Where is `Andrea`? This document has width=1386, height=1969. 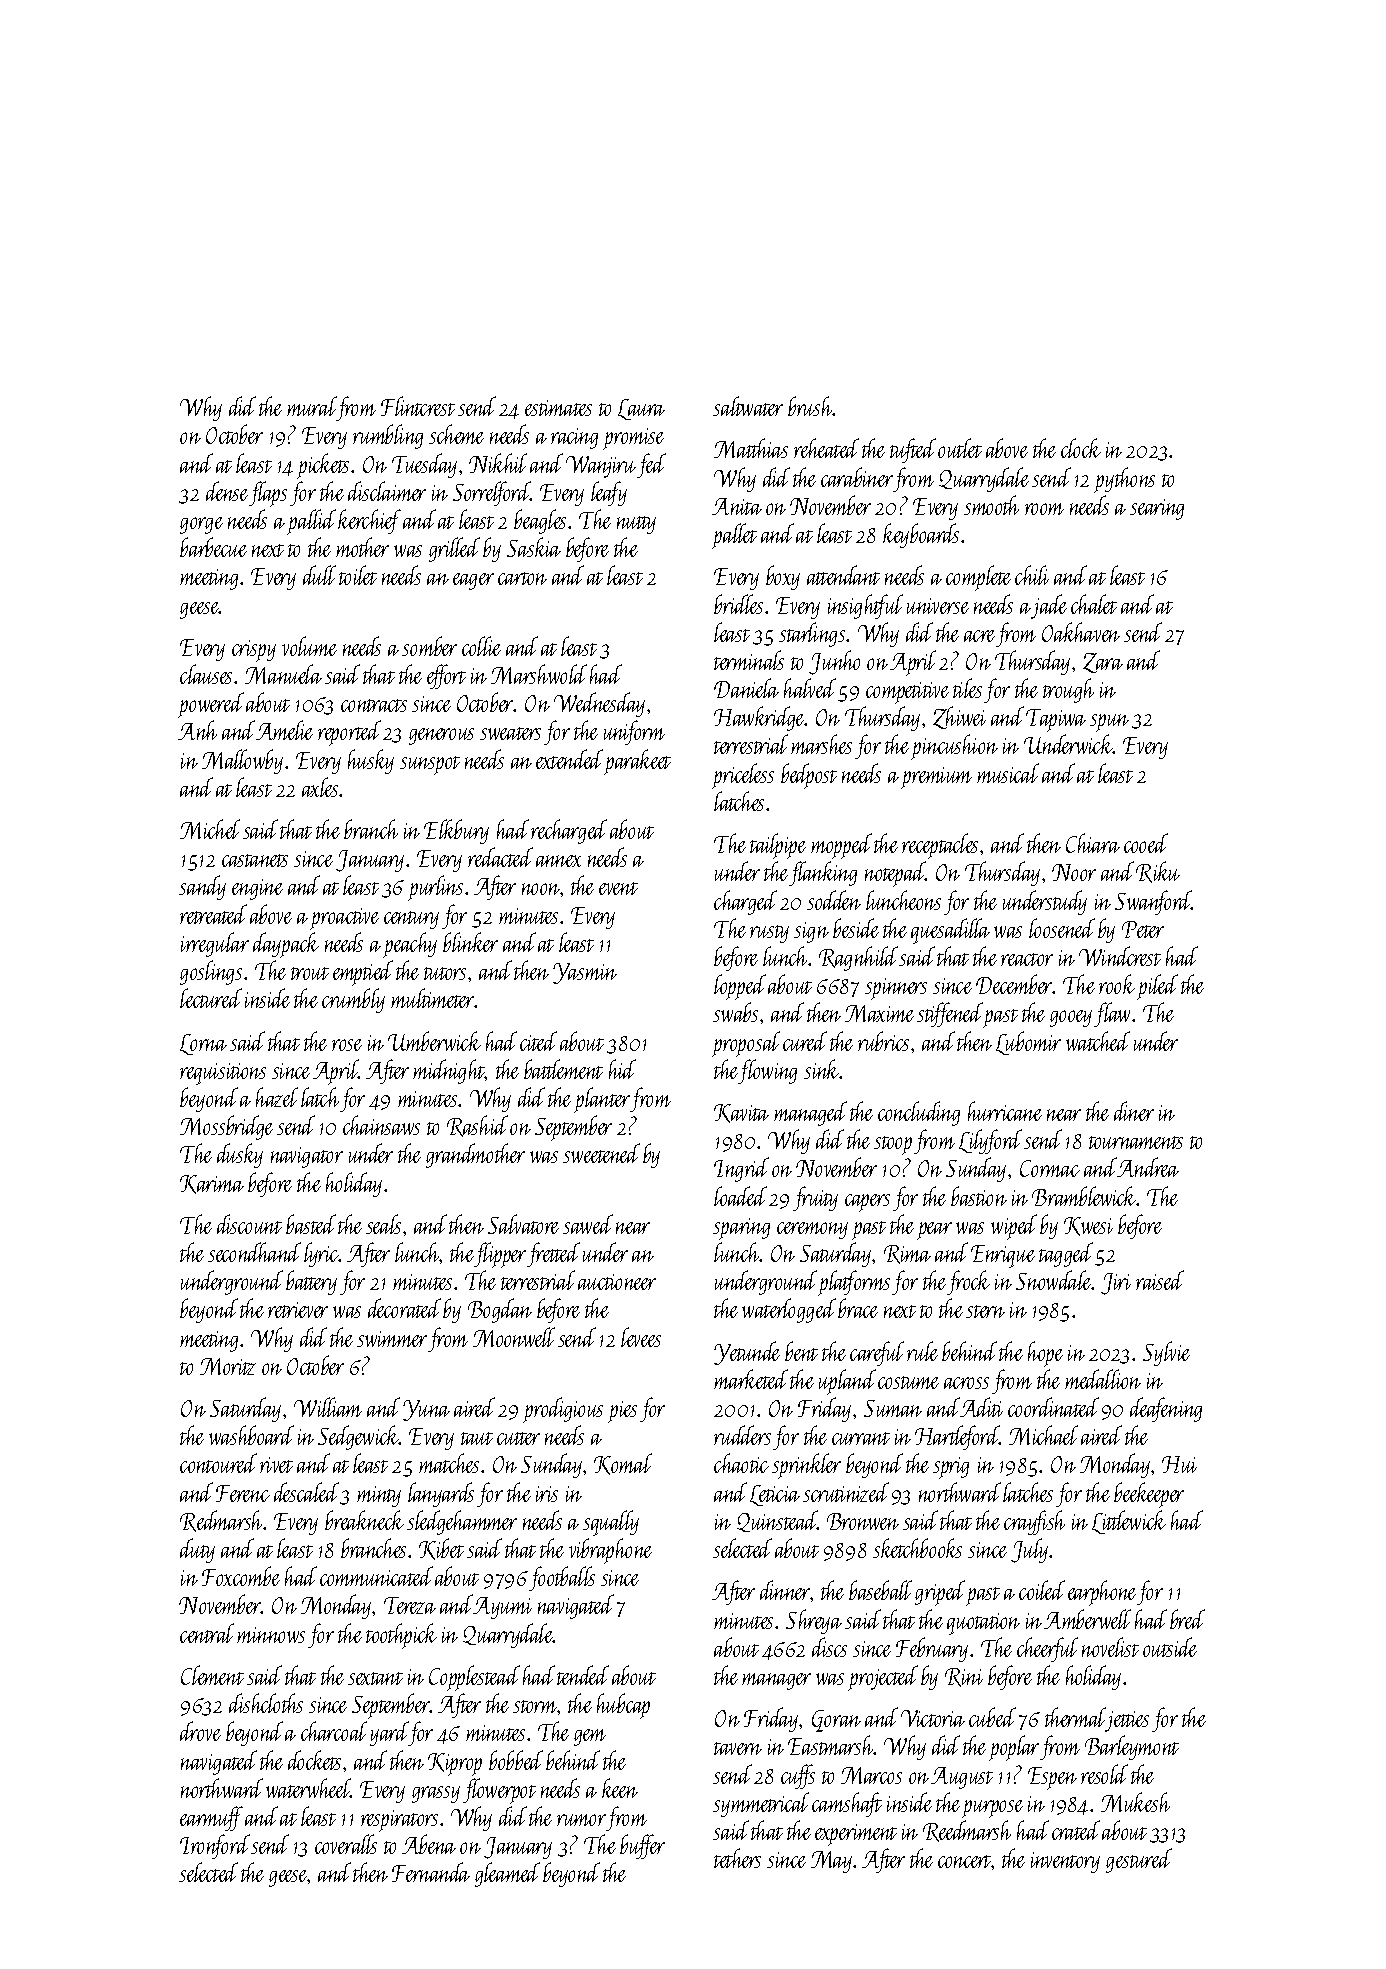
Andrea is located at coordinates (1148, 1167).
